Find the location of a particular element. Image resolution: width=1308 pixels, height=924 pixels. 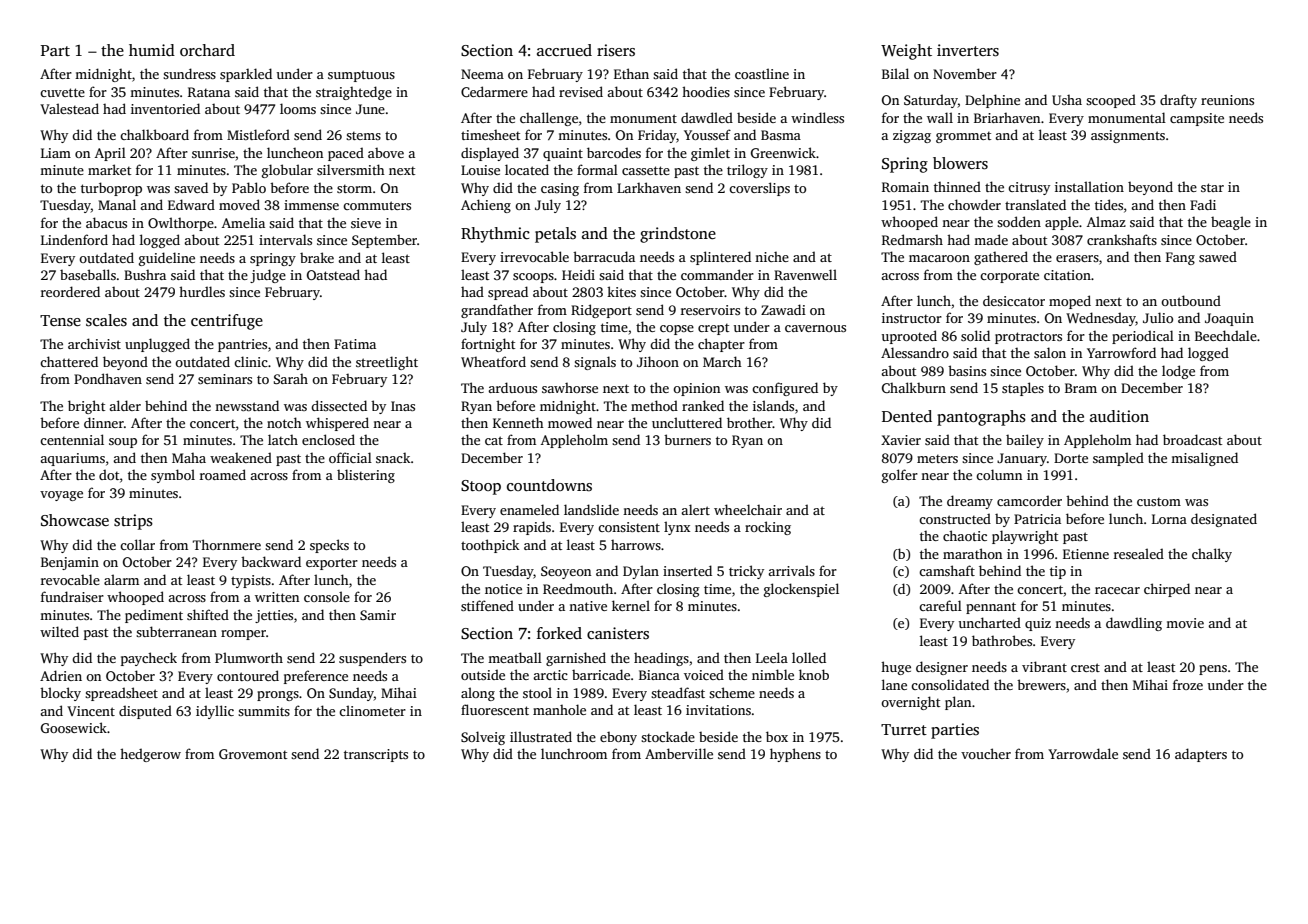

inverters is located at coordinates (968, 50).
